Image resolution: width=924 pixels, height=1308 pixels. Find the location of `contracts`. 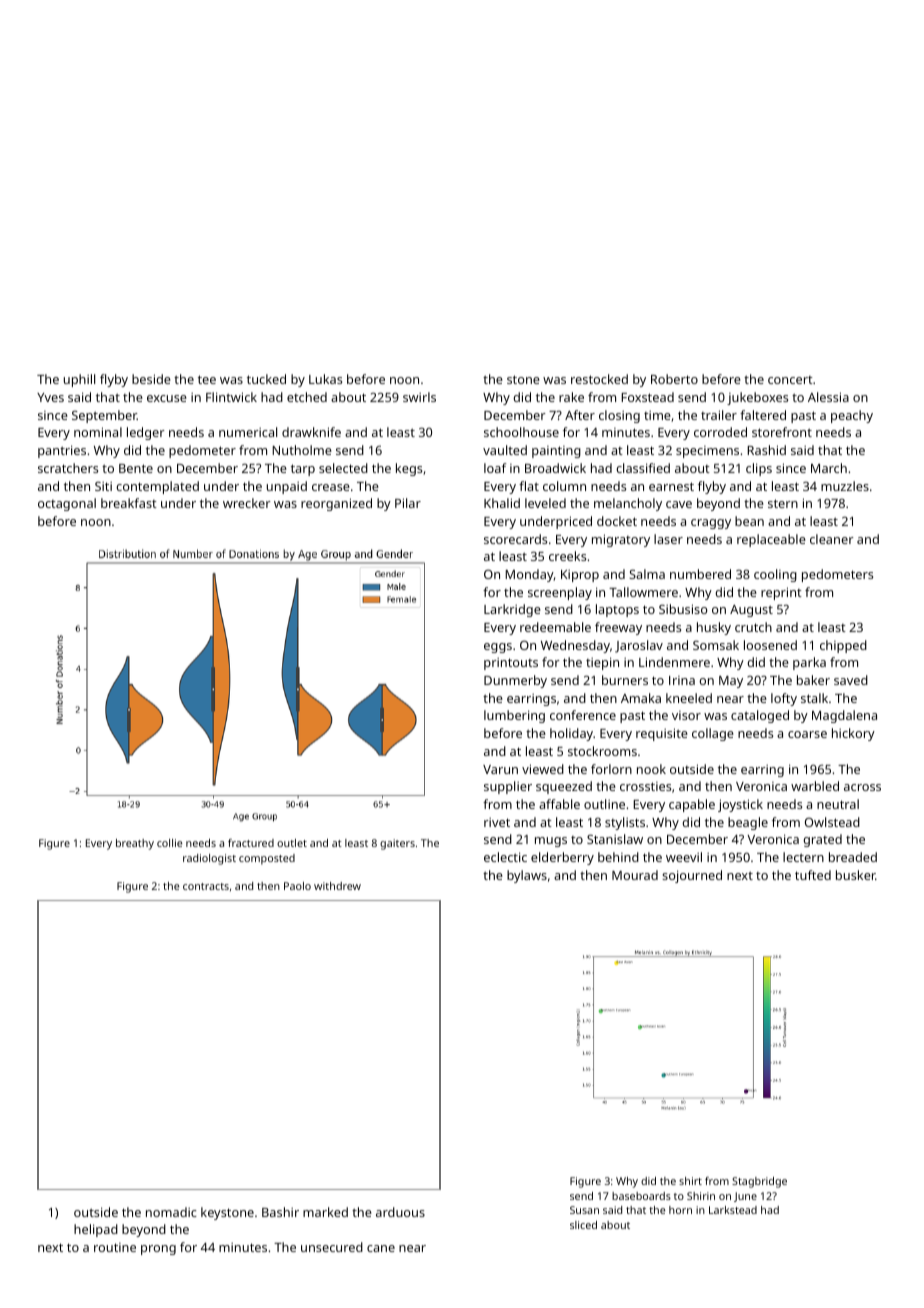

contracts is located at coordinates (206, 886).
